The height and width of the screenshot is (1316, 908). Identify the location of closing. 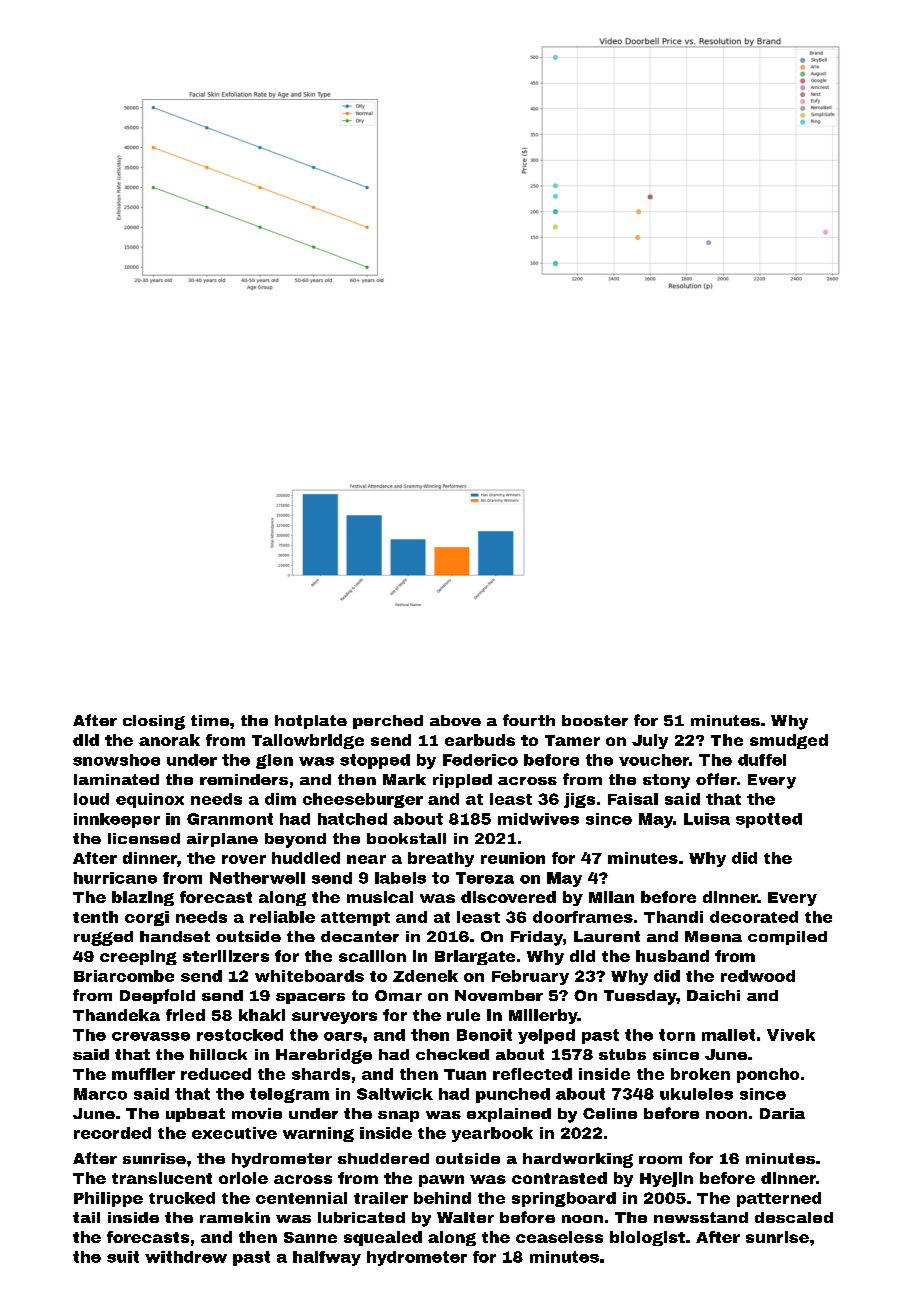
(154, 722).
